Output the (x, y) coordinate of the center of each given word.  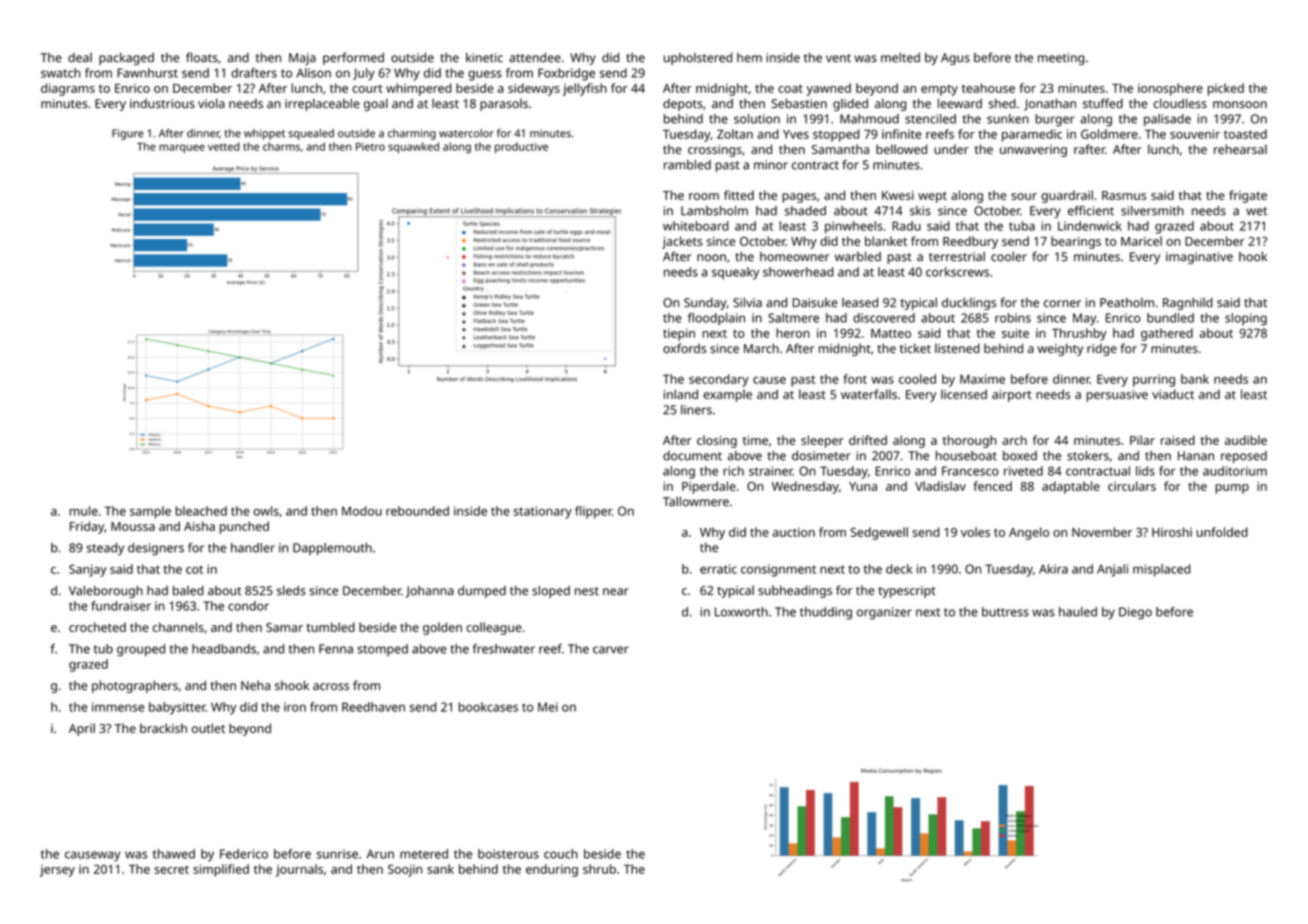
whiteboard (696, 226)
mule (83, 511)
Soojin (405, 870)
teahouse (988, 88)
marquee (182, 148)
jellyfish (585, 89)
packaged (126, 59)
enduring (552, 870)
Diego (1135, 613)
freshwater (504, 649)
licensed (964, 394)
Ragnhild (1188, 303)
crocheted (97, 627)
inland (681, 394)
